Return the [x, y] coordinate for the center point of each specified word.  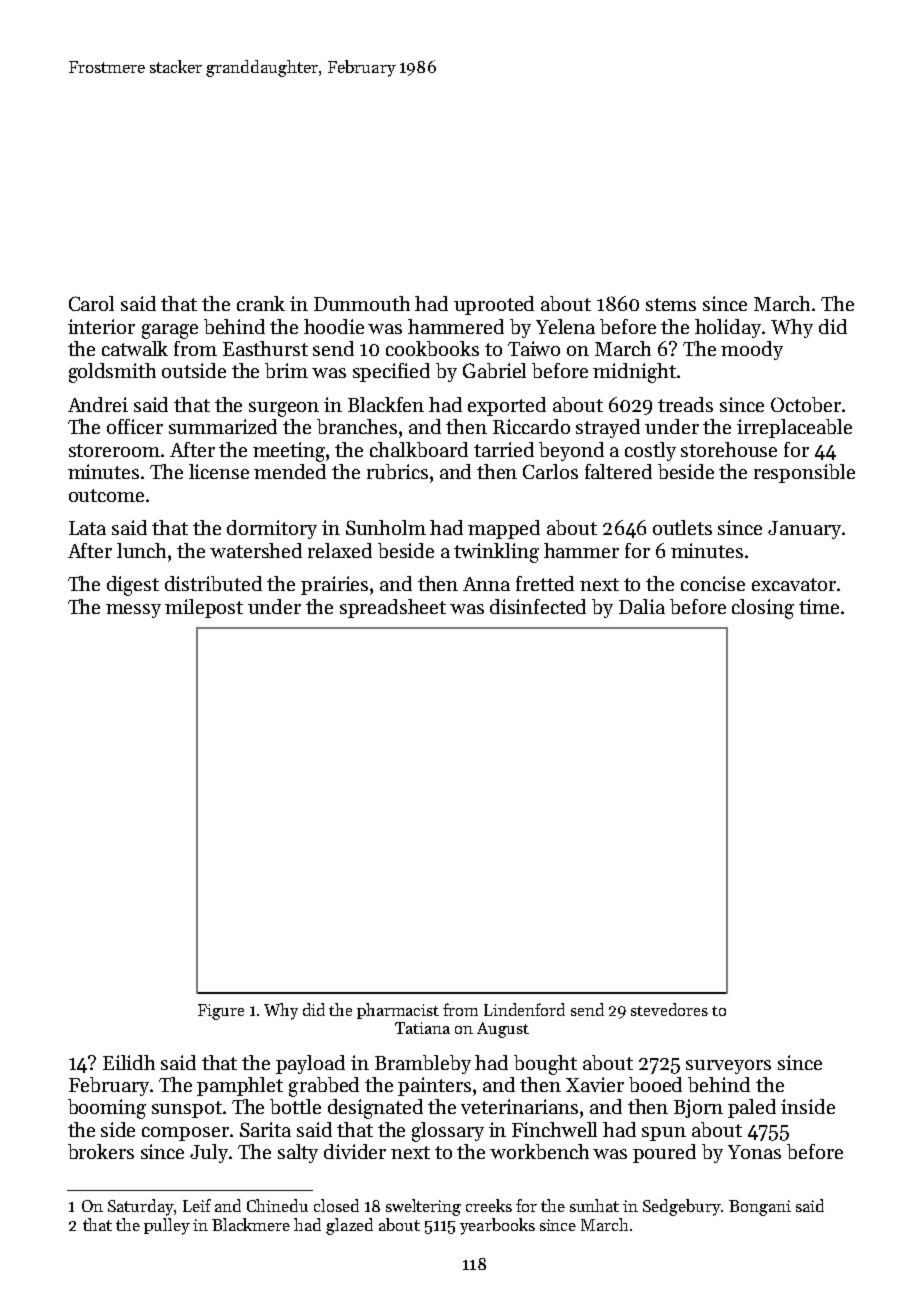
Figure [221, 1012]
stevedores [669, 1009]
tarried [504, 449]
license [219, 471]
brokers [101, 1151]
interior [101, 326]
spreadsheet [393, 608]
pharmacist [398, 1011]
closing [763, 609]
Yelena [565, 326]
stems [671, 304]
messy [133, 611]
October [806, 404]
